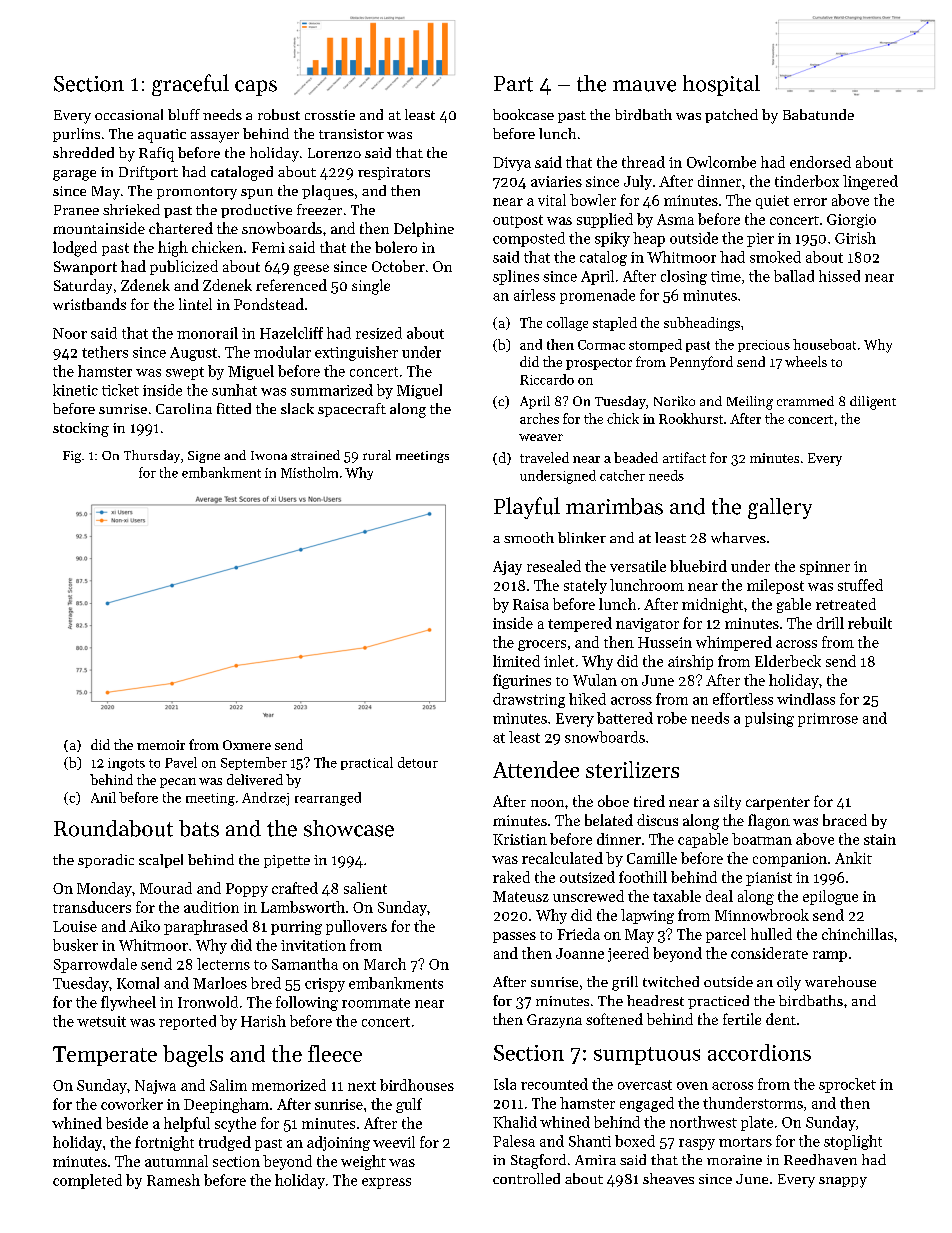  Describe the element at coordinates (105, 1056) in the screenshot. I see `Temperate` at that location.
